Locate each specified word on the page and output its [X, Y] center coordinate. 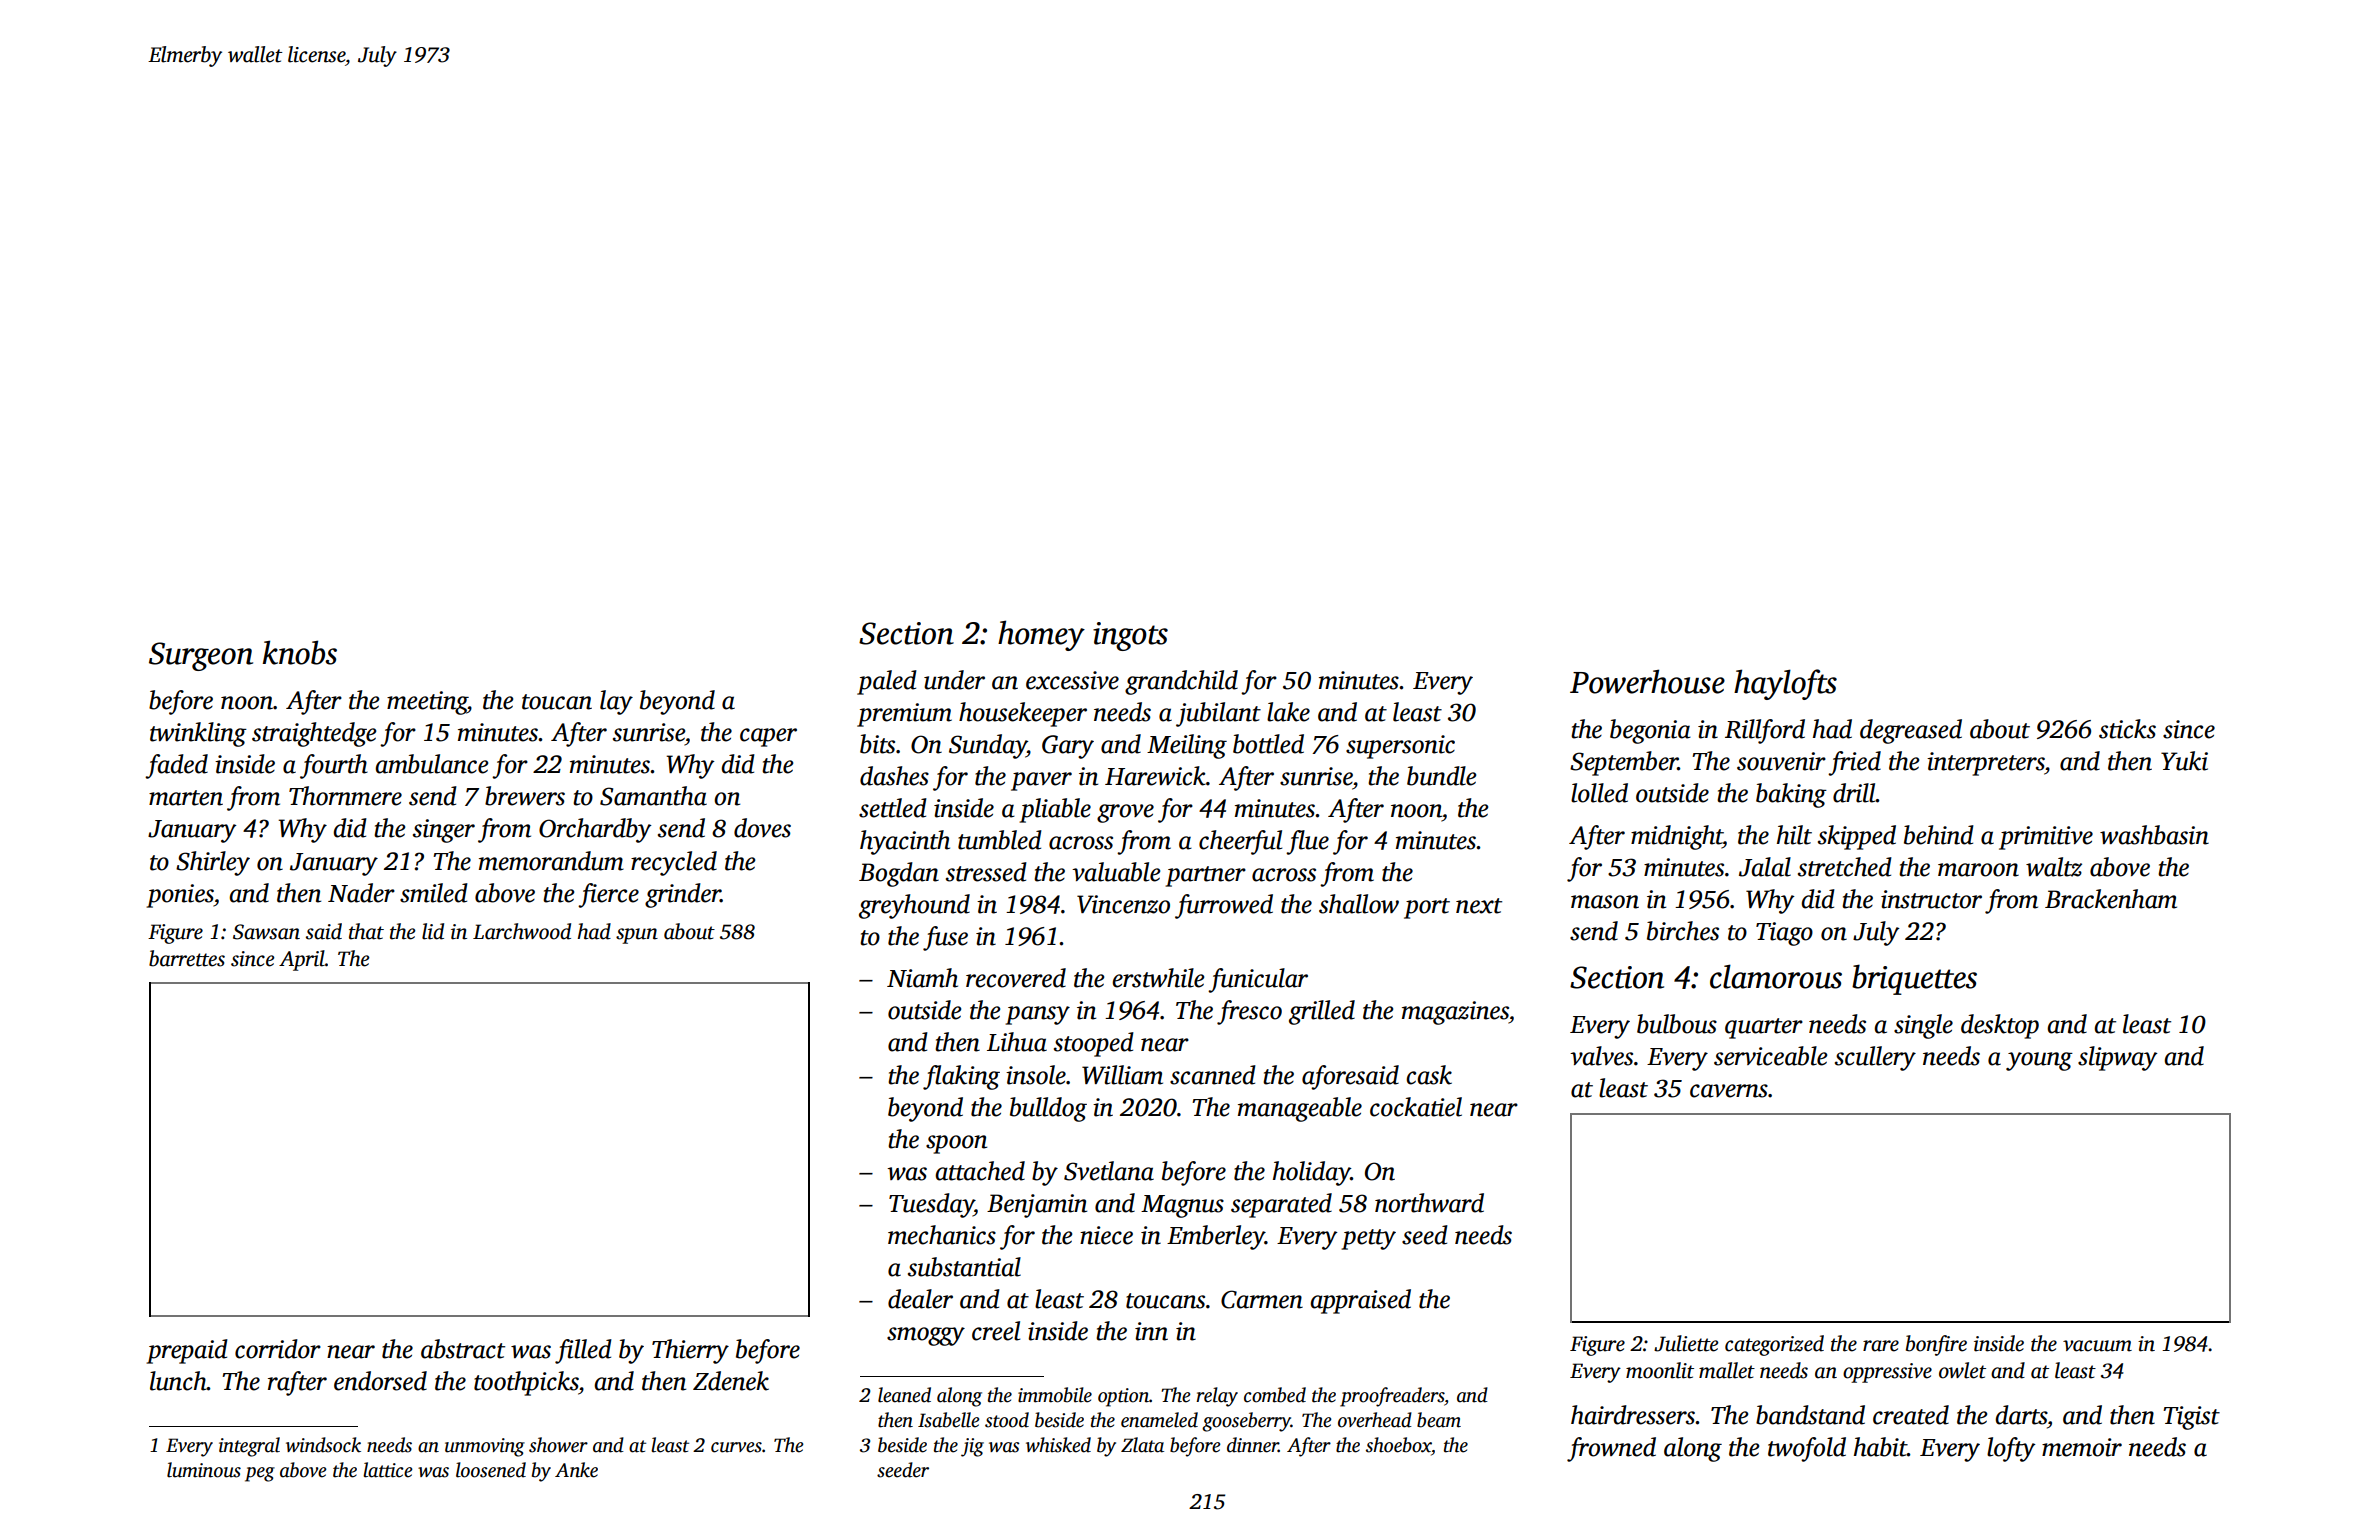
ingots [1130, 636]
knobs [299, 652]
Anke [576, 1470]
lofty [2011, 1449]
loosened [491, 1470]
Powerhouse [1647, 681]
